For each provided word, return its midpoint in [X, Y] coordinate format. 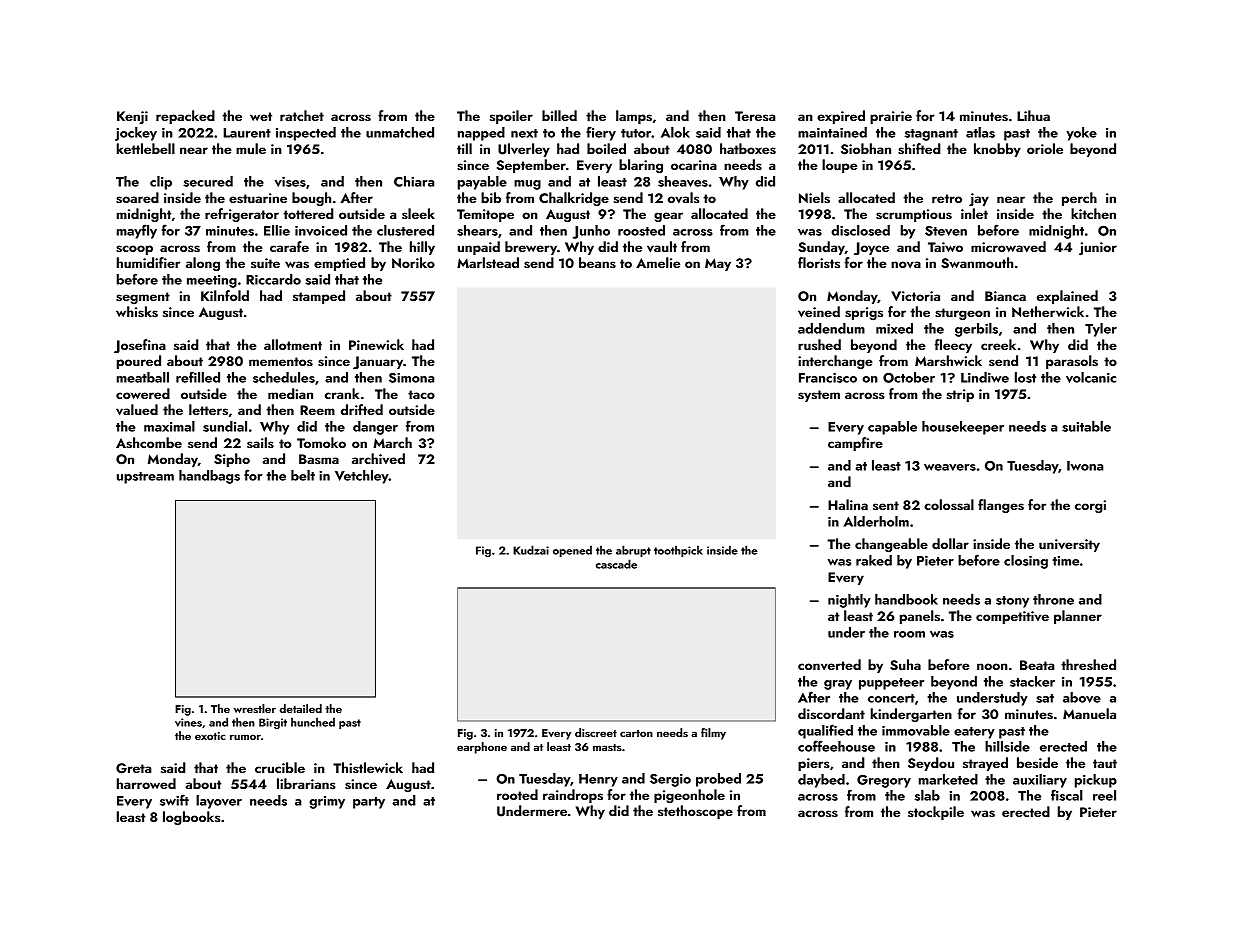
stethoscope [695, 812]
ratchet [302, 115]
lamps [634, 117]
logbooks [191, 818]
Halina [848, 504]
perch [1079, 199]
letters [208, 409]
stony [1012, 602]
